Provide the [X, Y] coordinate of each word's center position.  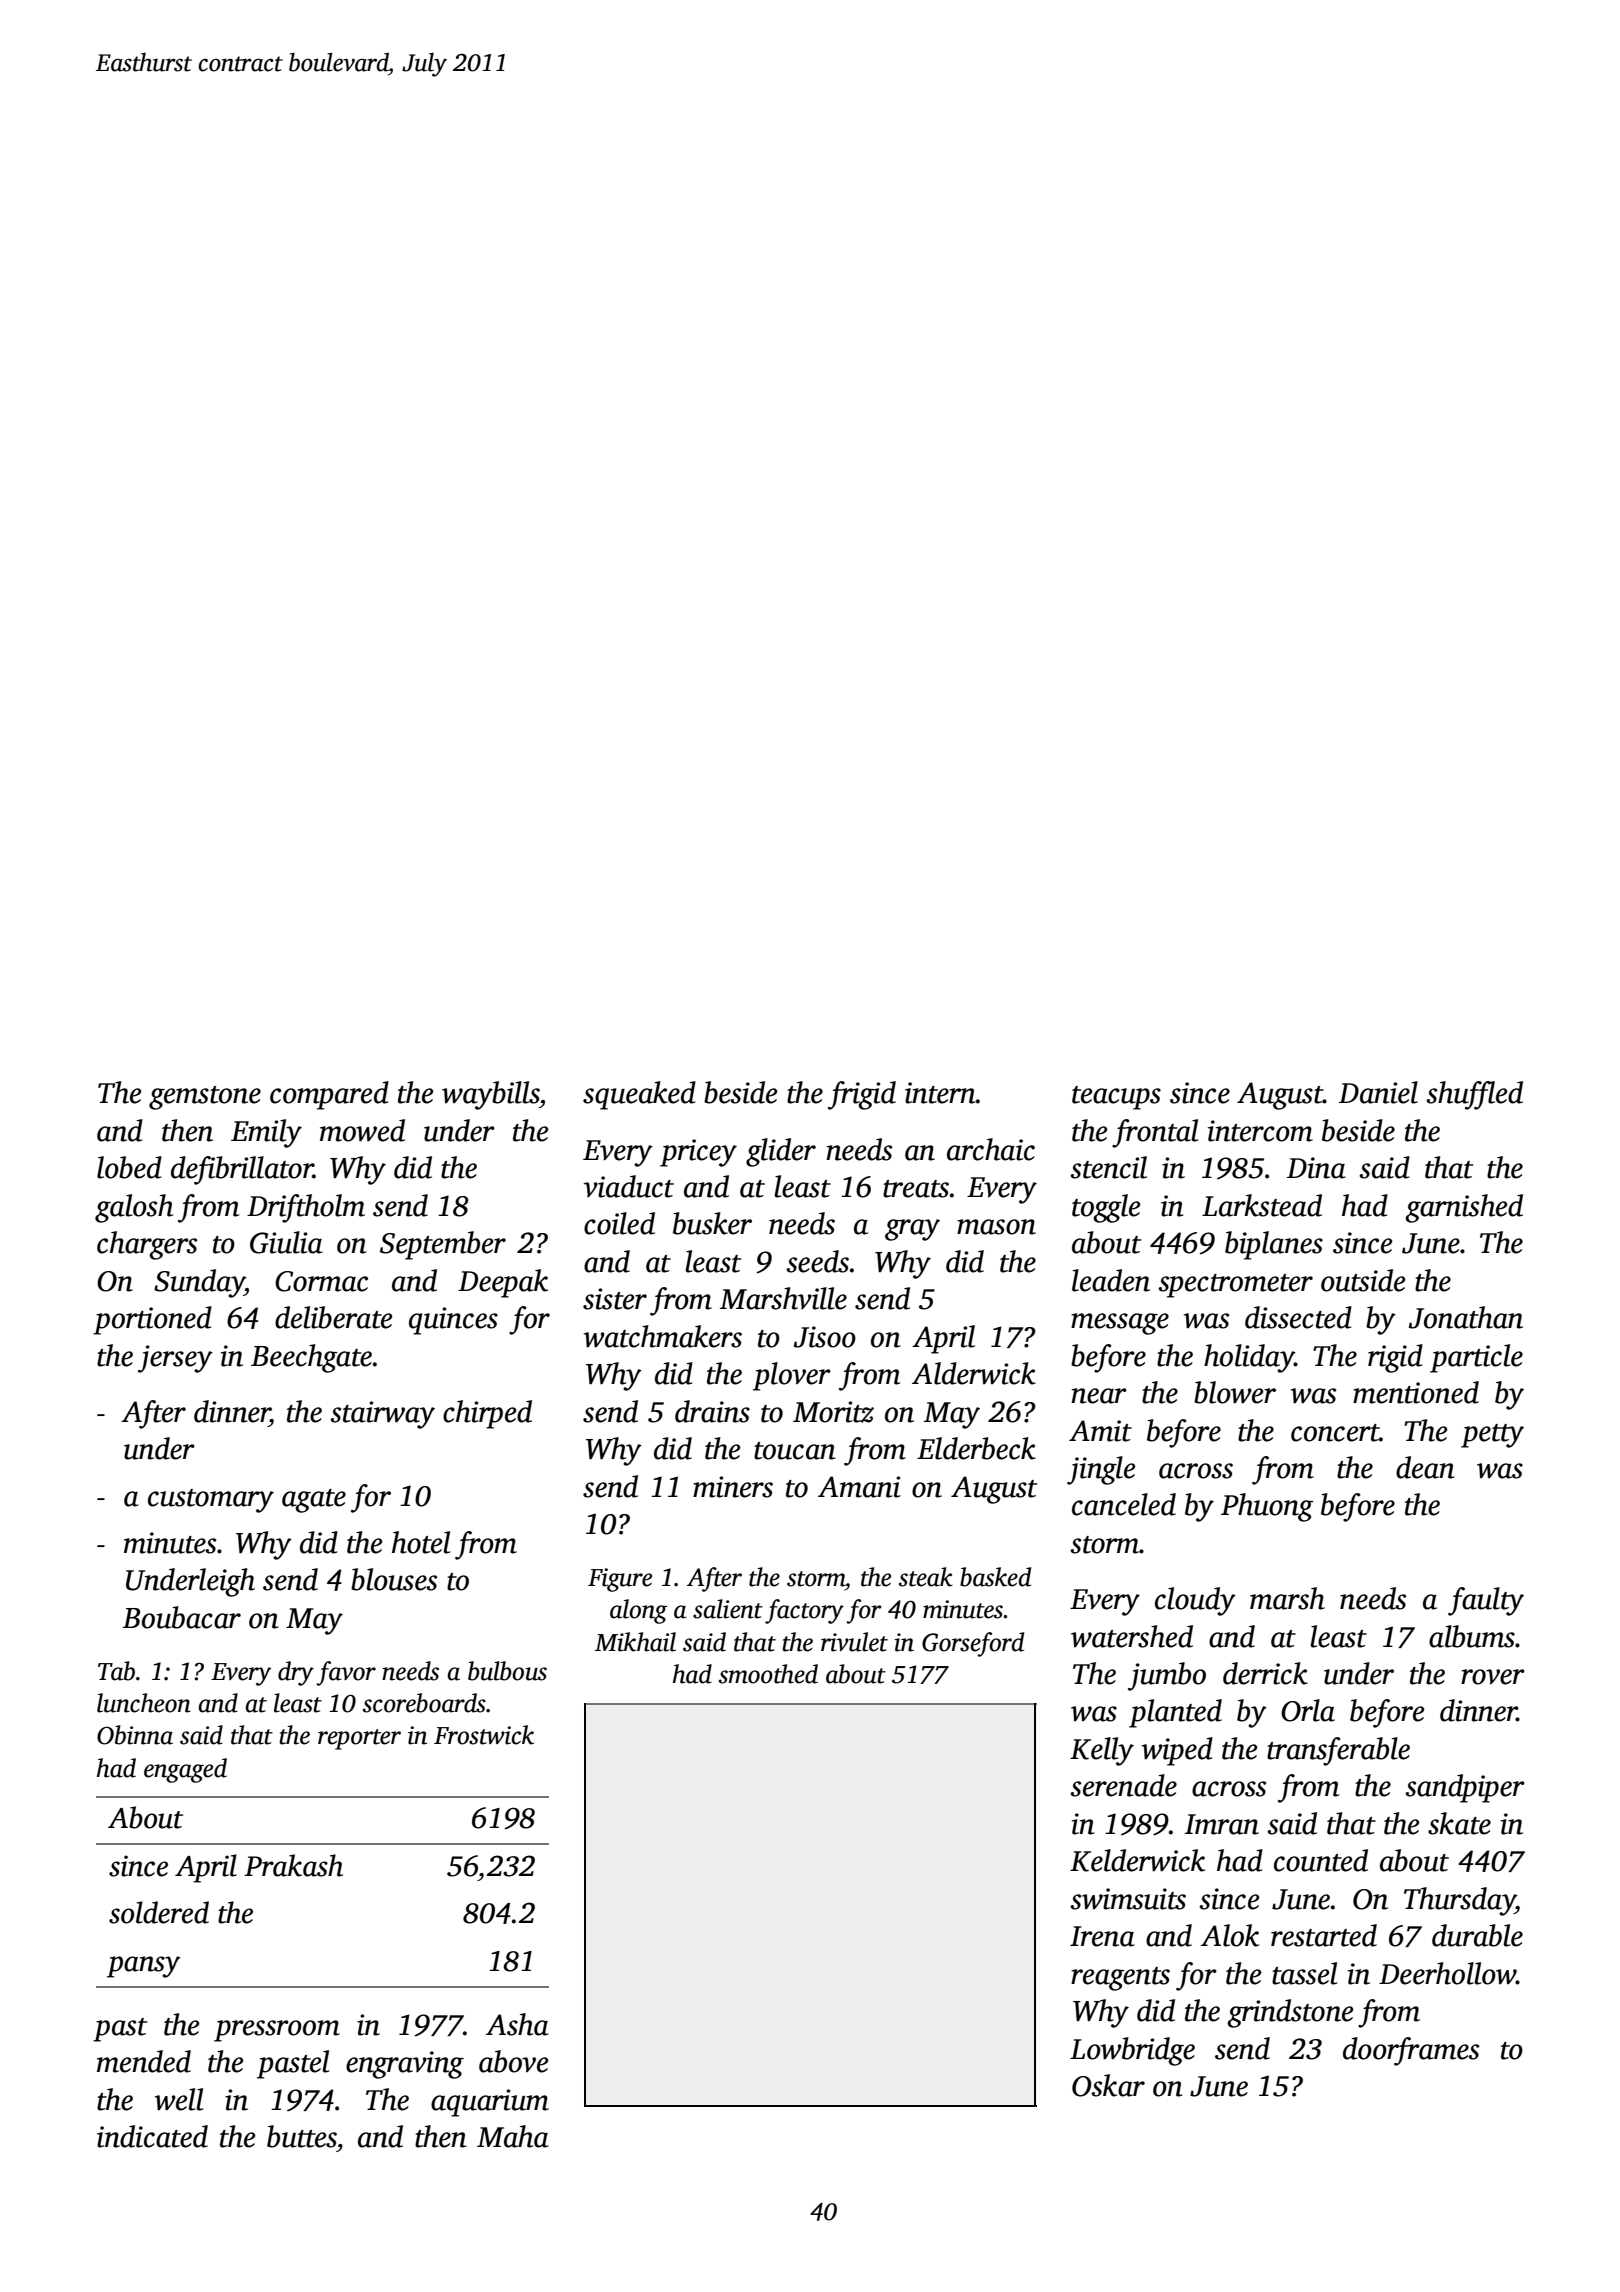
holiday [1249, 1358]
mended [144, 2061]
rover [1493, 1677]
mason [996, 1227]
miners [733, 1487]
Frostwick [484, 1735]
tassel [1305, 1973]
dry [296, 1673]
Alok [1230, 1935]
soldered [159, 1912]
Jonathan [1466, 1317]
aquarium [490, 2103]
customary [211, 1501]
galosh [134, 1208]
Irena [1102, 1936]
